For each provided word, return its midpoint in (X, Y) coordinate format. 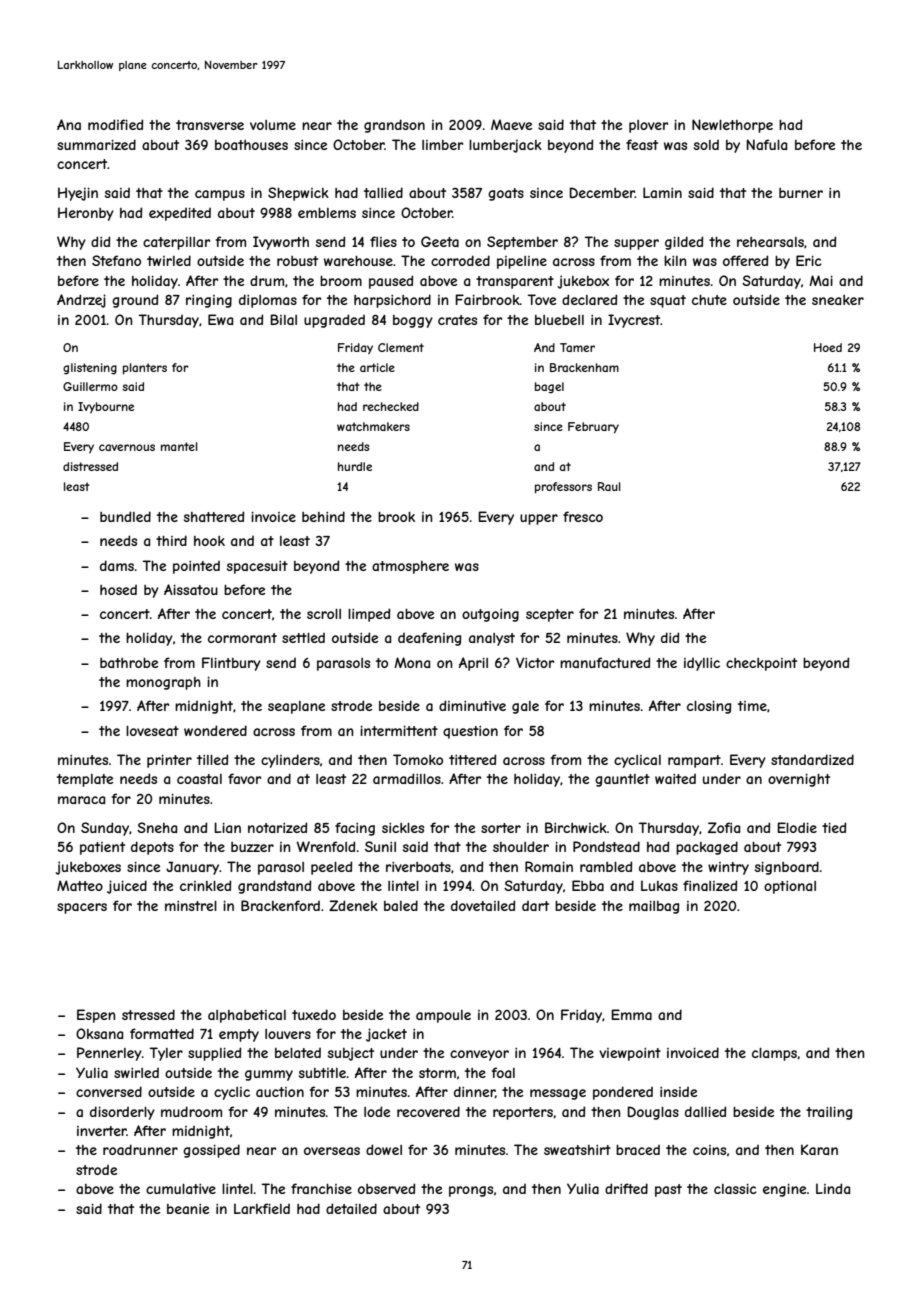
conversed (109, 1091)
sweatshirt (577, 1150)
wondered (215, 730)
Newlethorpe (732, 126)
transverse (210, 125)
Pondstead (606, 846)
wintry (728, 868)
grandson (394, 126)
